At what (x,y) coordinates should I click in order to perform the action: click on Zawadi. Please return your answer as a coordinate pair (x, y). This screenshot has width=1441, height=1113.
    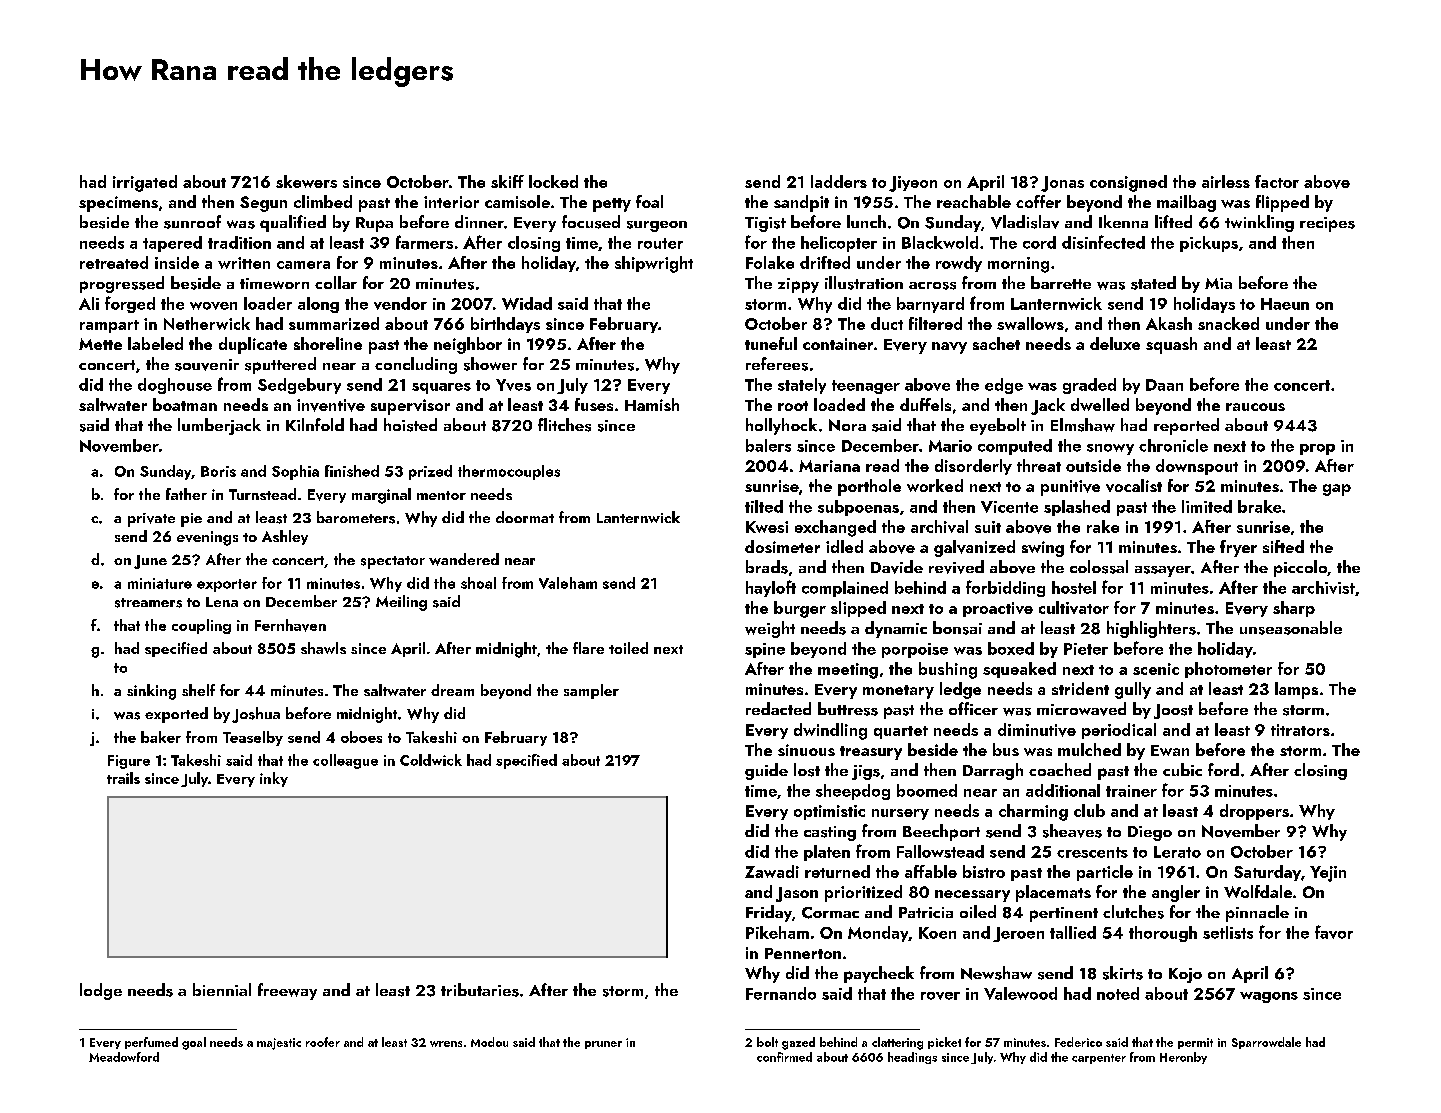
    Looking at the image, I should click on (772, 871).
